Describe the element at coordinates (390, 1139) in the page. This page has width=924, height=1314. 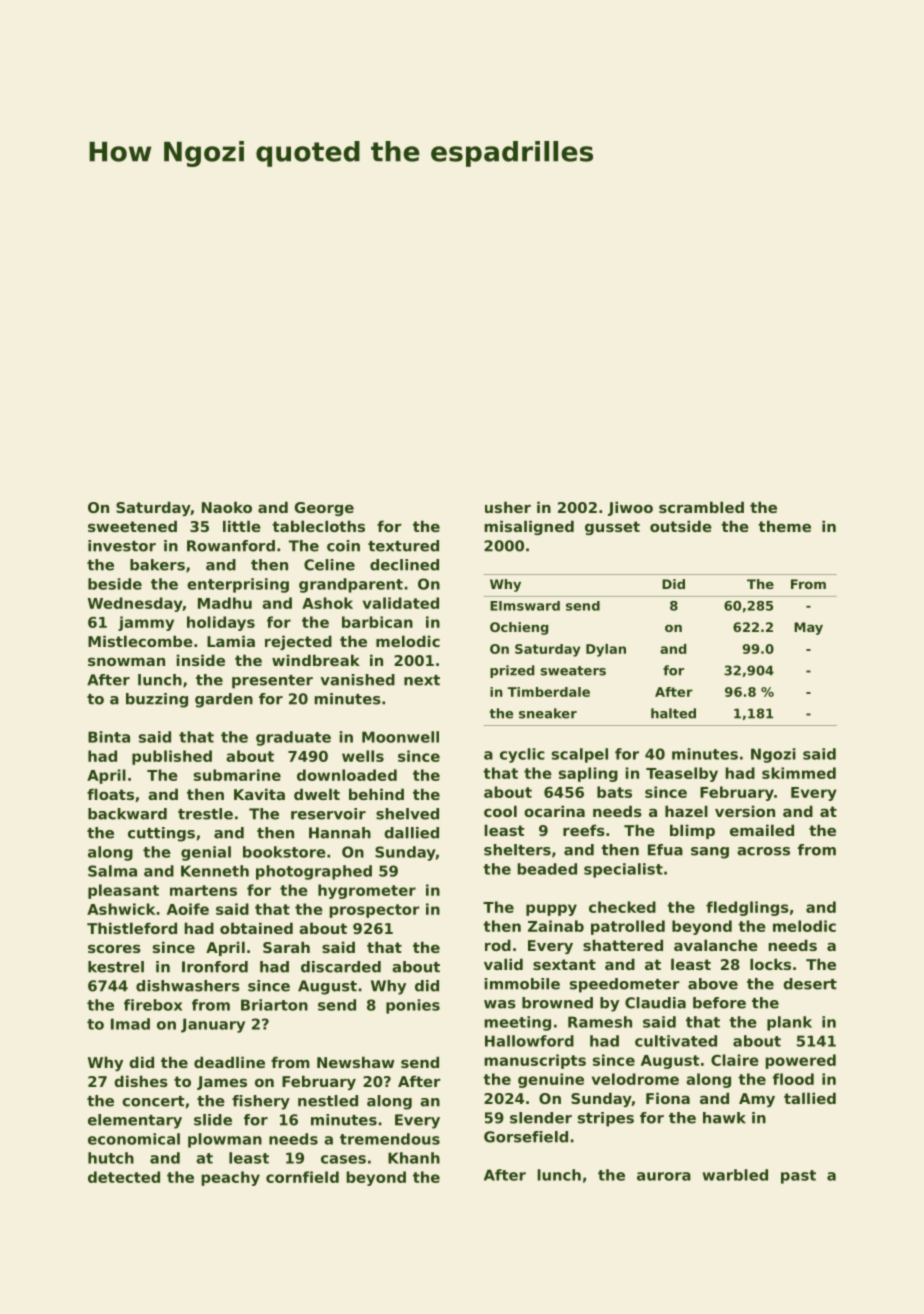
I see `tremendous` at that location.
